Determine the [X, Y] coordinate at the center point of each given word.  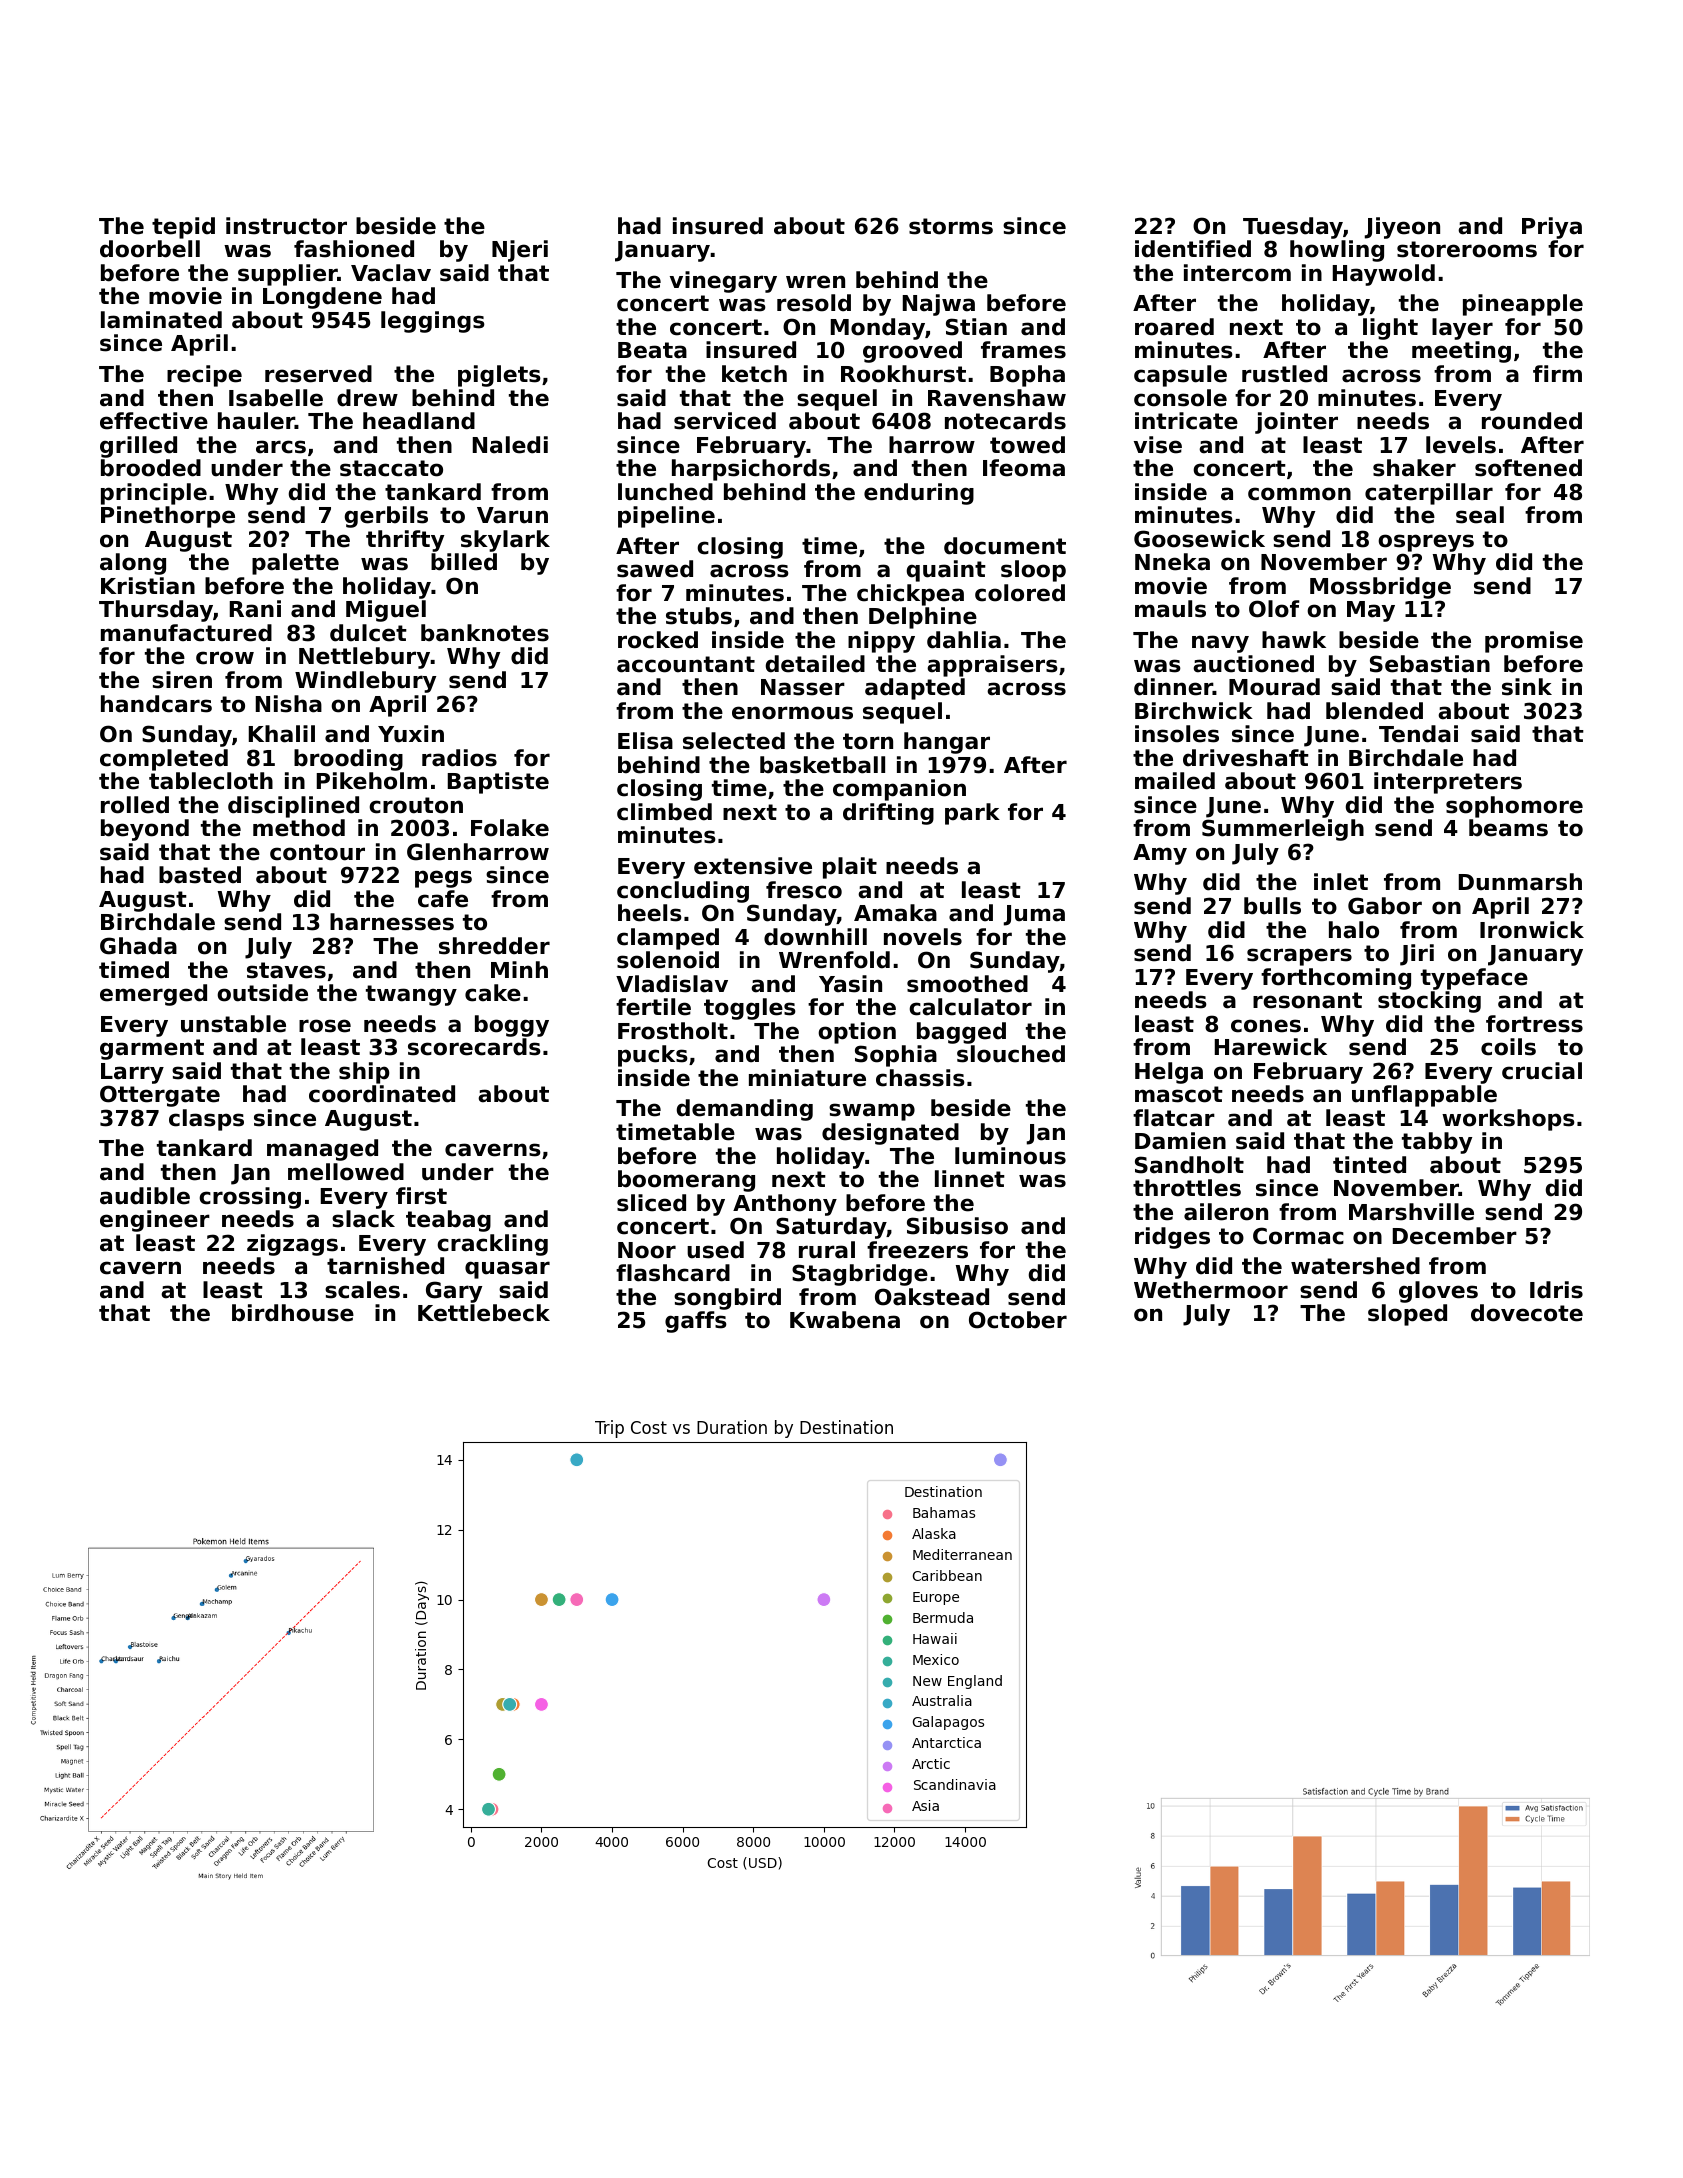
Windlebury [365, 682]
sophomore [1514, 807]
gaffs [696, 1322]
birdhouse [293, 1313]
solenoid [668, 960]
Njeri [520, 251]
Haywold [1384, 275]
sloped [1407, 1315]
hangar [947, 743]
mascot [1179, 1094]
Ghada [138, 946]
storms [951, 226]
